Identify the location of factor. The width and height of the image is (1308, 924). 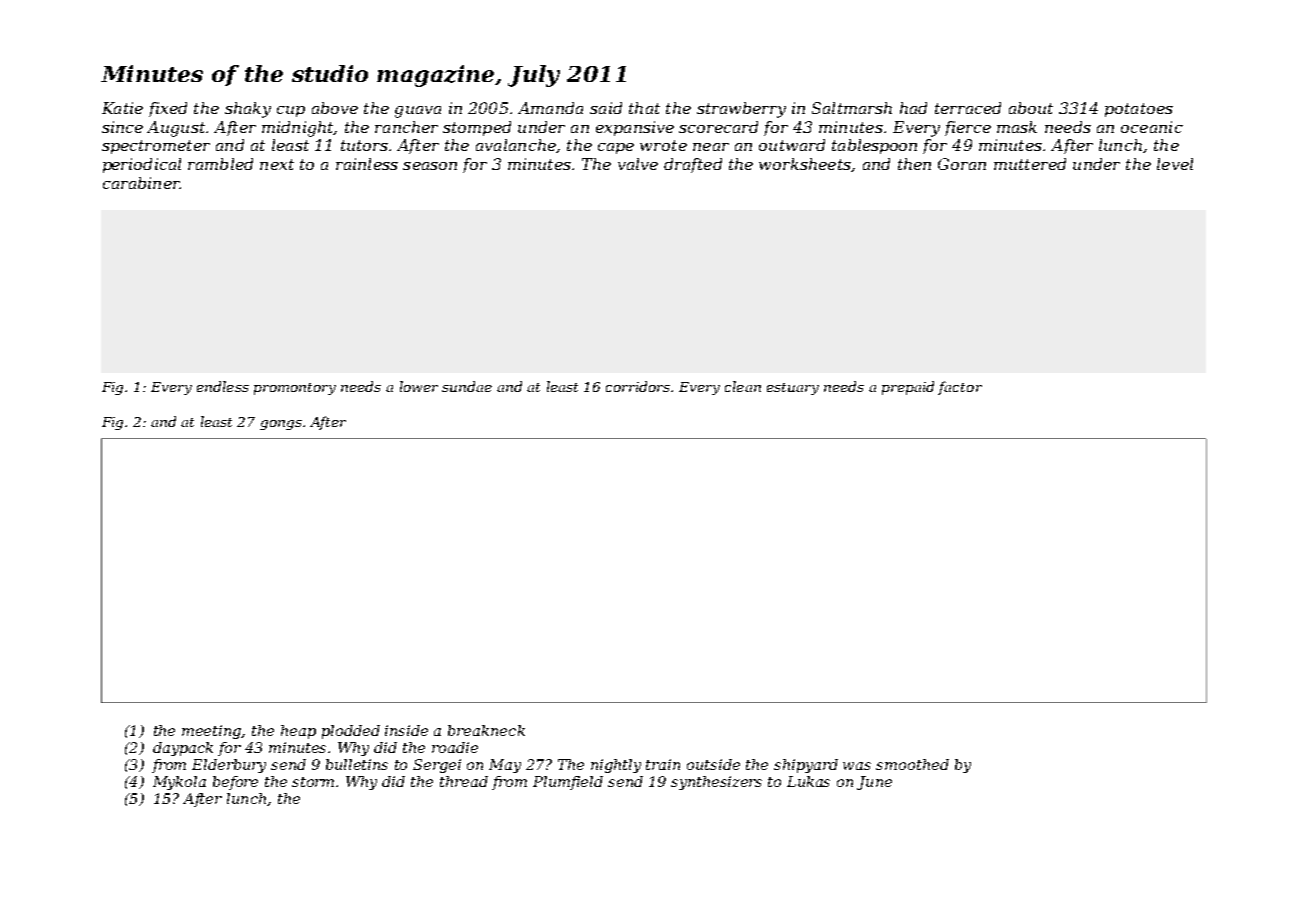
(960, 388).
